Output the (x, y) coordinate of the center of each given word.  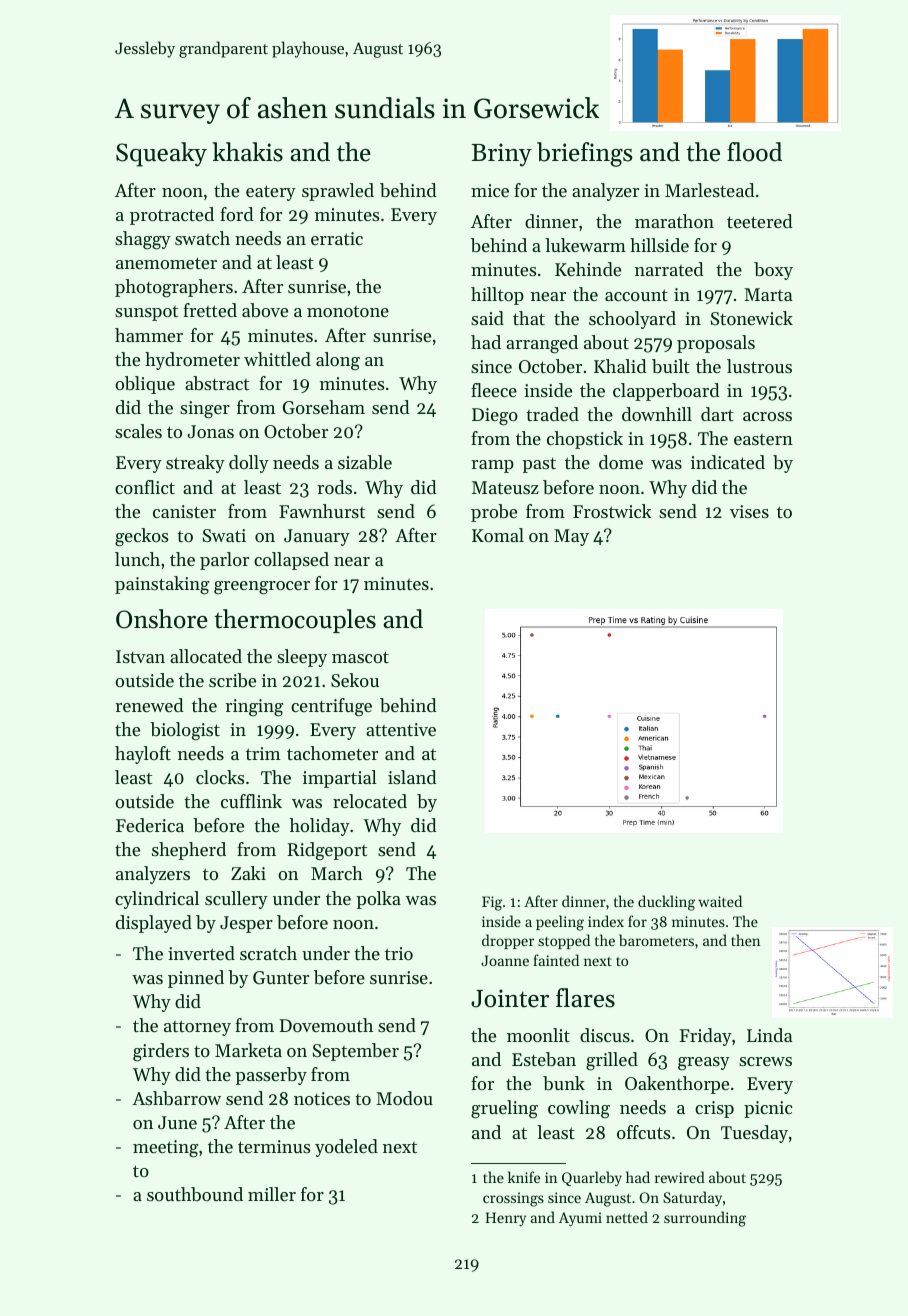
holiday (320, 827)
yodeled (346, 1148)
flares (585, 998)
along (338, 361)
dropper (508, 941)
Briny (502, 155)
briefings (585, 154)
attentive (401, 729)
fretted (210, 310)
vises (749, 511)
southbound (195, 1194)
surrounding (705, 1219)
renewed (149, 705)
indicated (728, 462)
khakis (248, 152)
